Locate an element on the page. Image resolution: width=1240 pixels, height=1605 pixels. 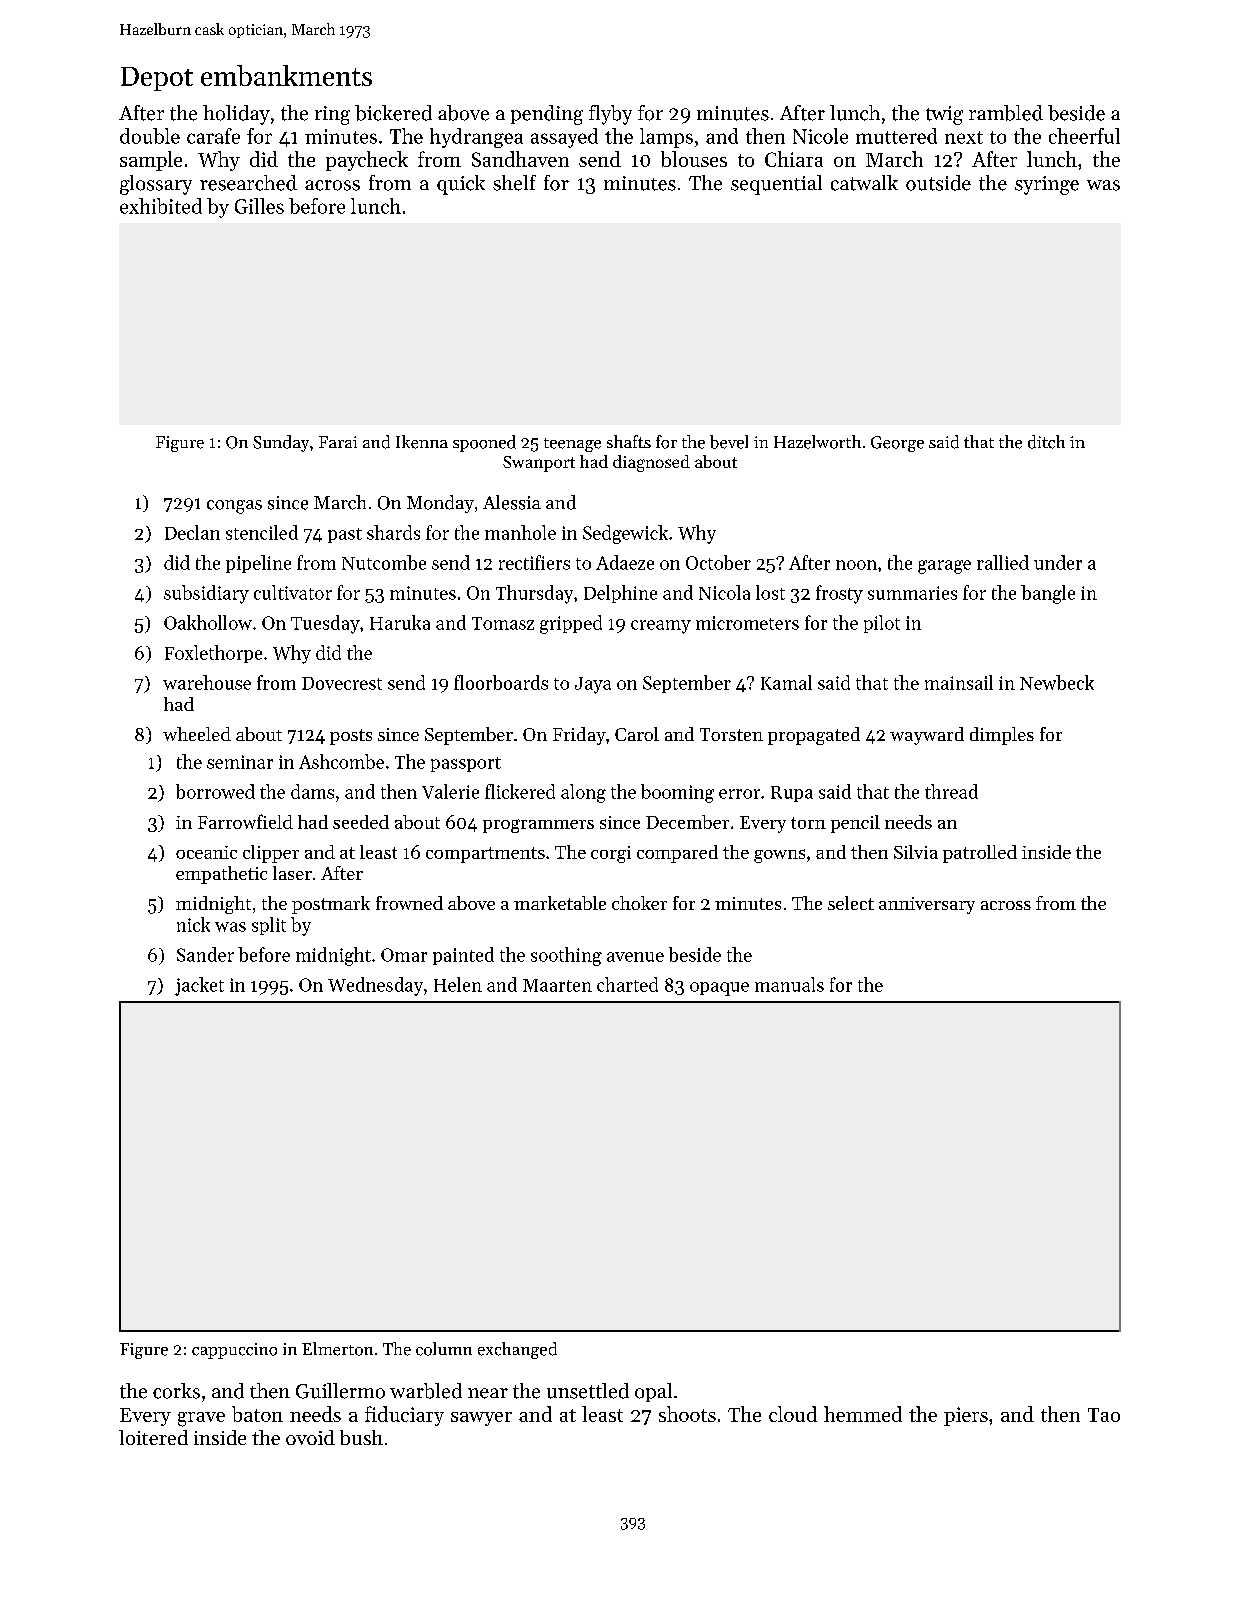
Farai is located at coordinates (338, 442).
